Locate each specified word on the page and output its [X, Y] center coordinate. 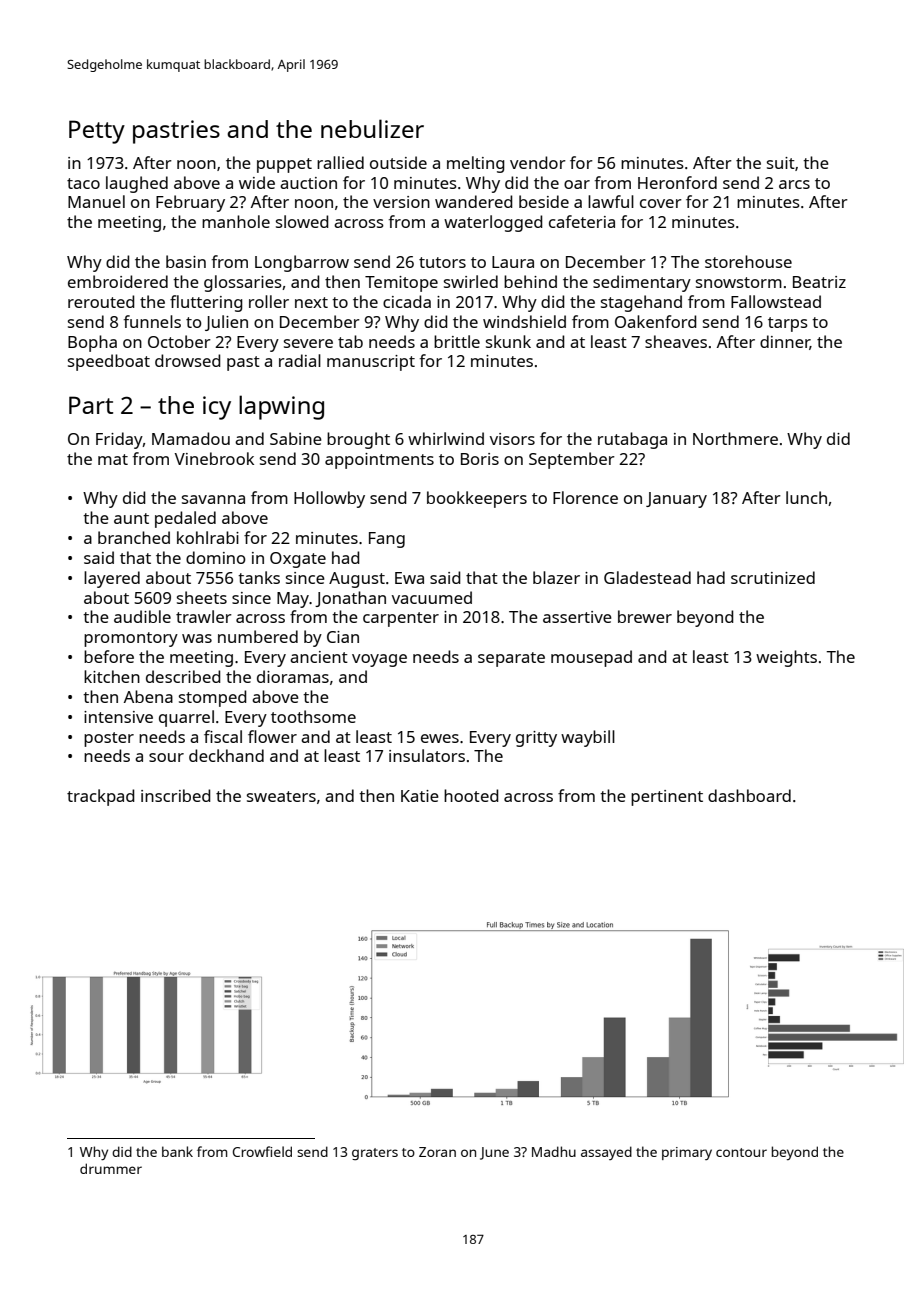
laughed [137, 184]
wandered [474, 201]
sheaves [676, 341]
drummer [111, 1168]
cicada [407, 301]
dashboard [749, 795]
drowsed [188, 360]
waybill [588, 738]
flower [272, 736]
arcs [794, 184]
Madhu [554, 1151]
